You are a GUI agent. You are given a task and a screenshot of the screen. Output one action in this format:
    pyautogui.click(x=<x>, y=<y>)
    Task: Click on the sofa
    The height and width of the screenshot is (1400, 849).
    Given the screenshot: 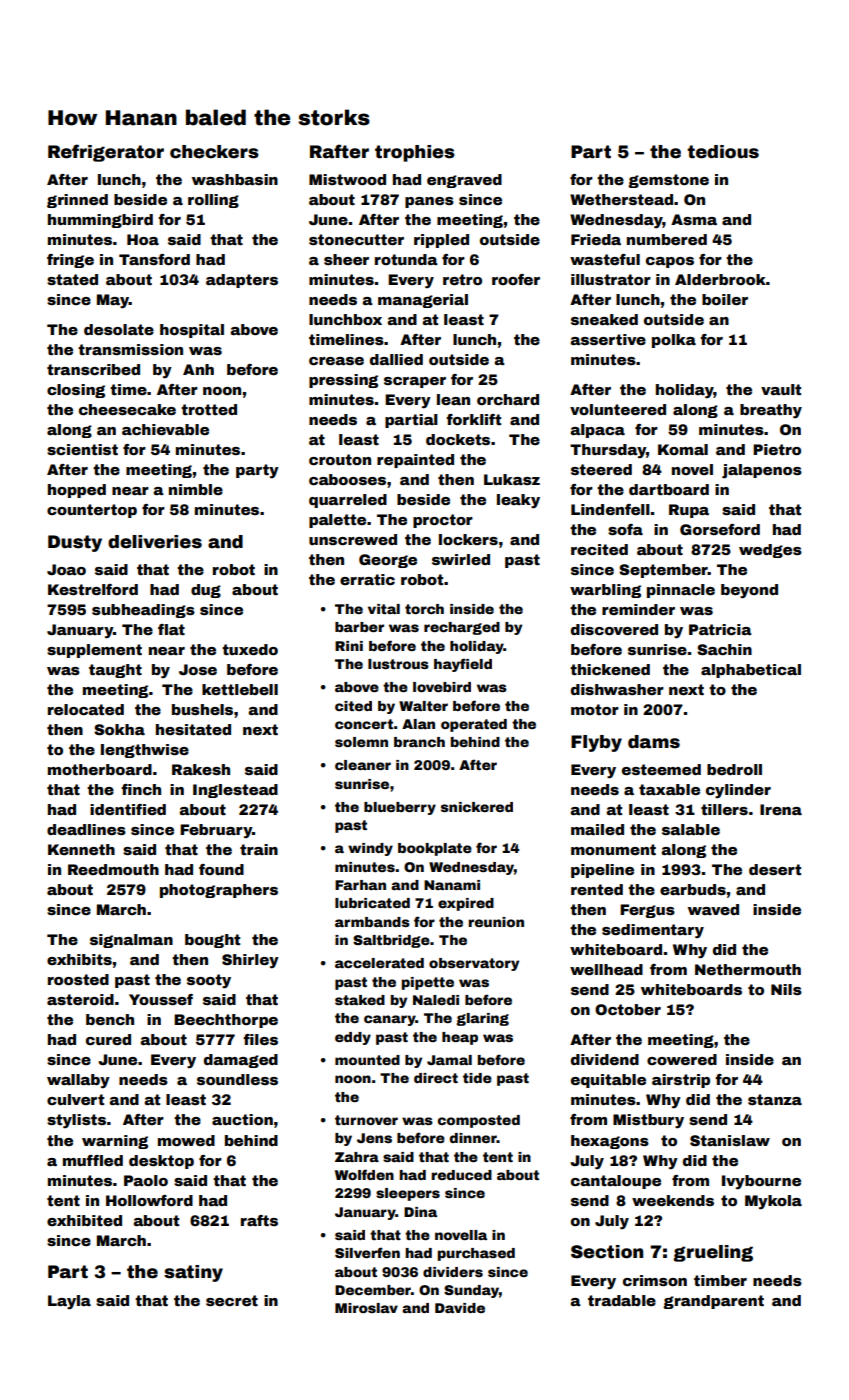 What is the action you would take?
    pyautogui.click(x=625, y=529)
